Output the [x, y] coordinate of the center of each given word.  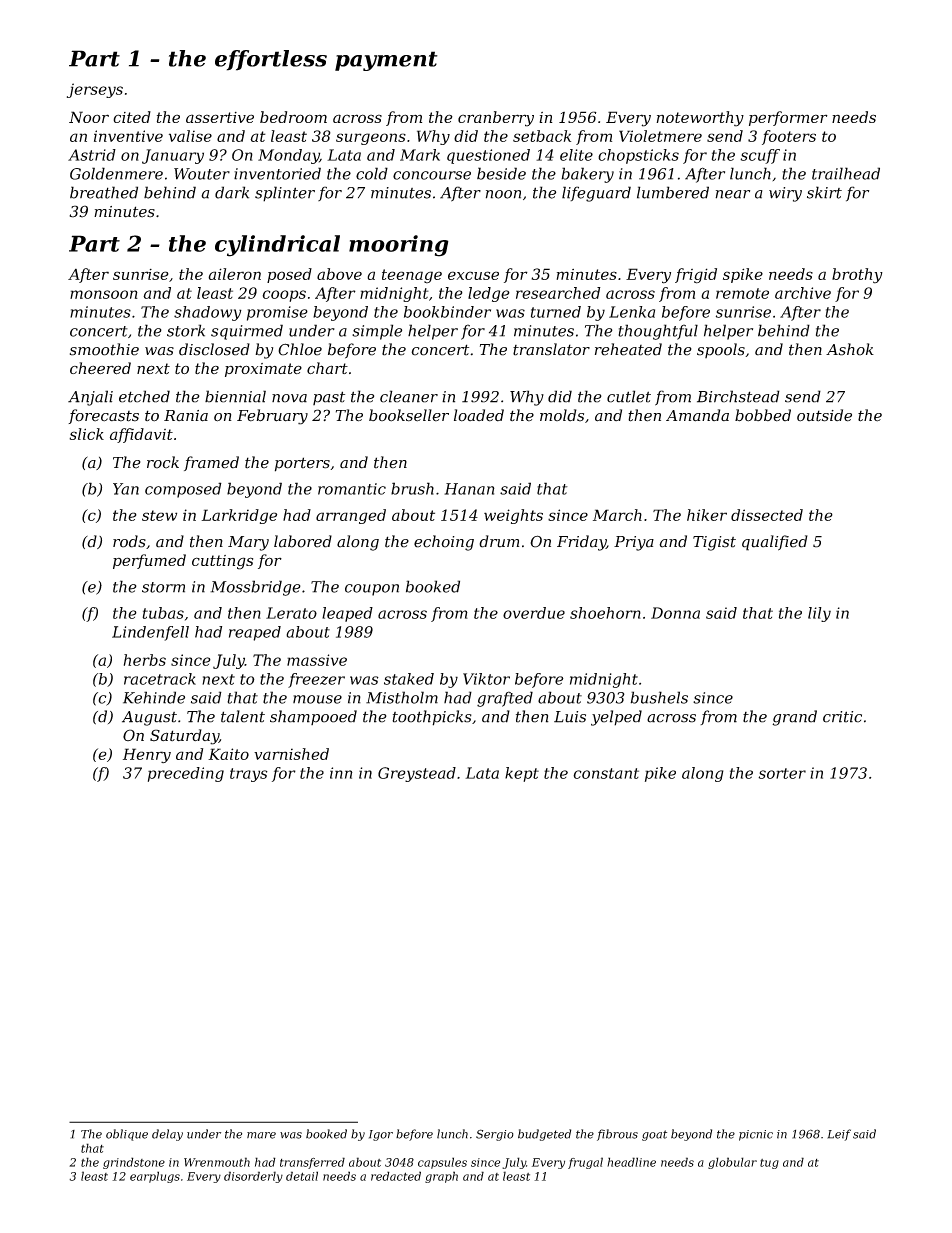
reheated [628, 349]
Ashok [850, 349]
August [149, 718]
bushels [659, 697]
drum [499, 541]
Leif [839, 1135]
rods [129, 541]
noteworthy [700, 119]
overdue [534, 613]
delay [167, 1135]
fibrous [617, 1135]
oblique [127, 1135]
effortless [271, 60]
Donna [675, 613]
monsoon [104, 294]
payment [386, 61]
